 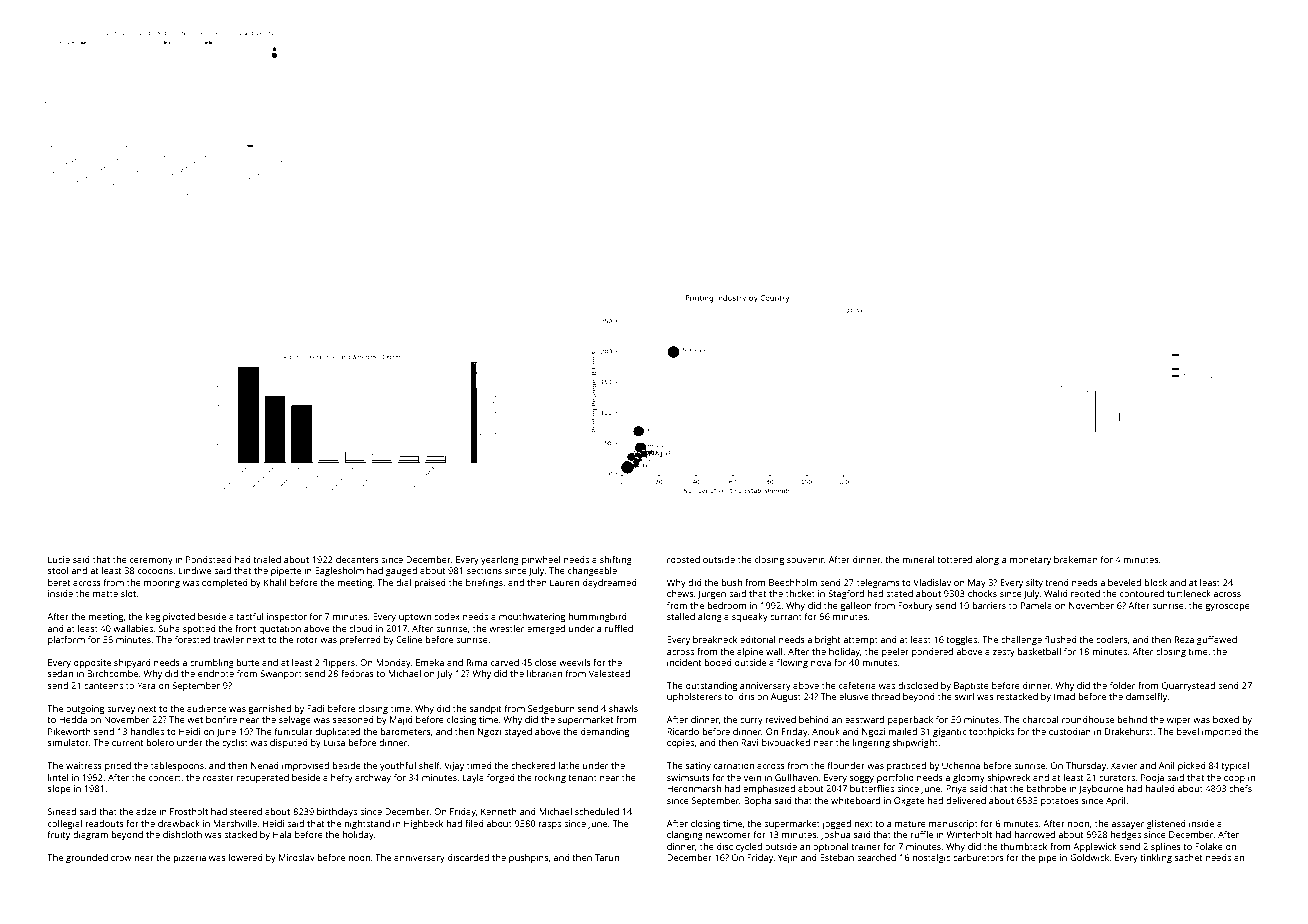 I want to click on bolero, so click(x=160, y=742).
